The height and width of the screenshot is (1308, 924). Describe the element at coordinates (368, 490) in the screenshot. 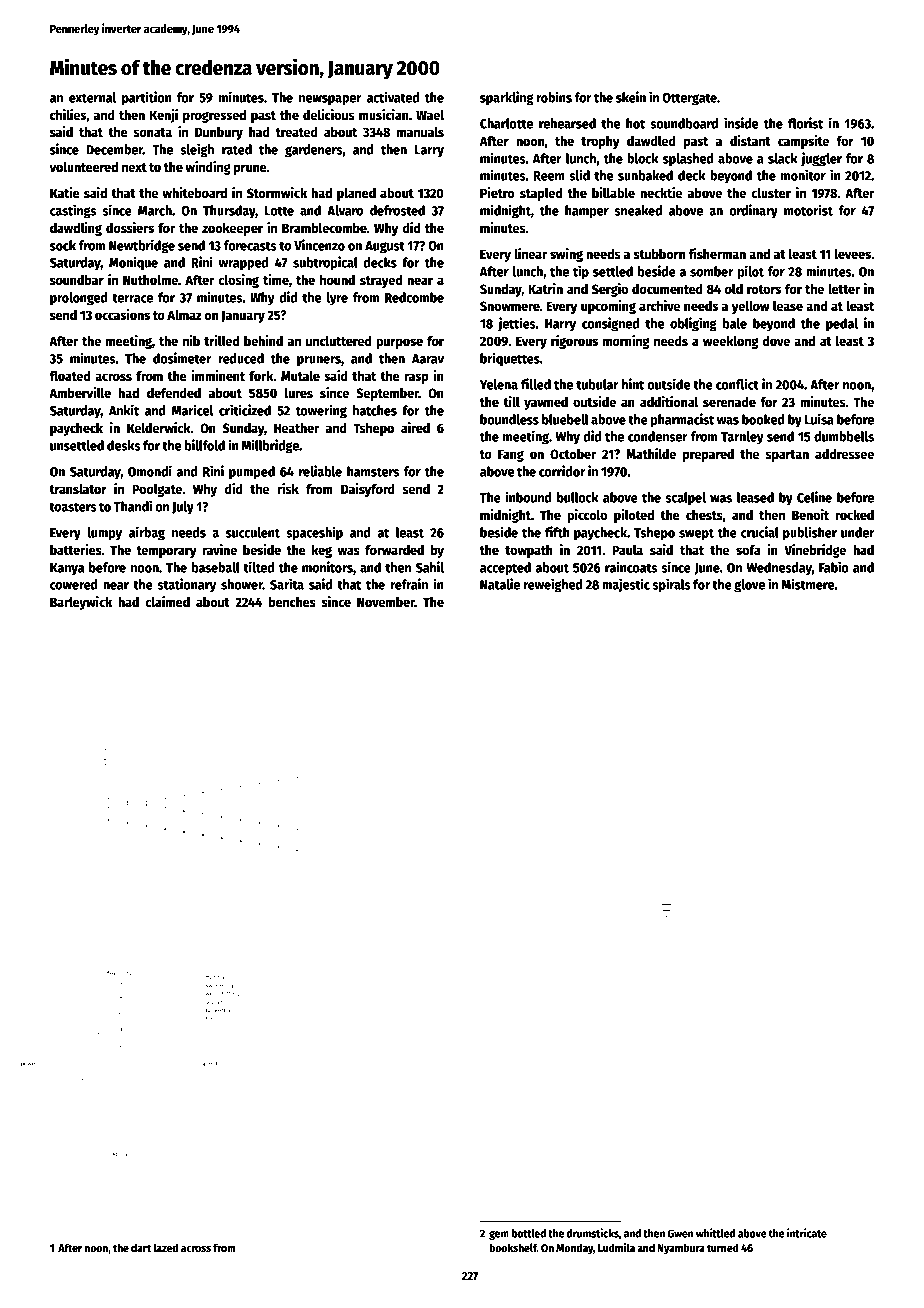

I see `Daisyford` at that location.
